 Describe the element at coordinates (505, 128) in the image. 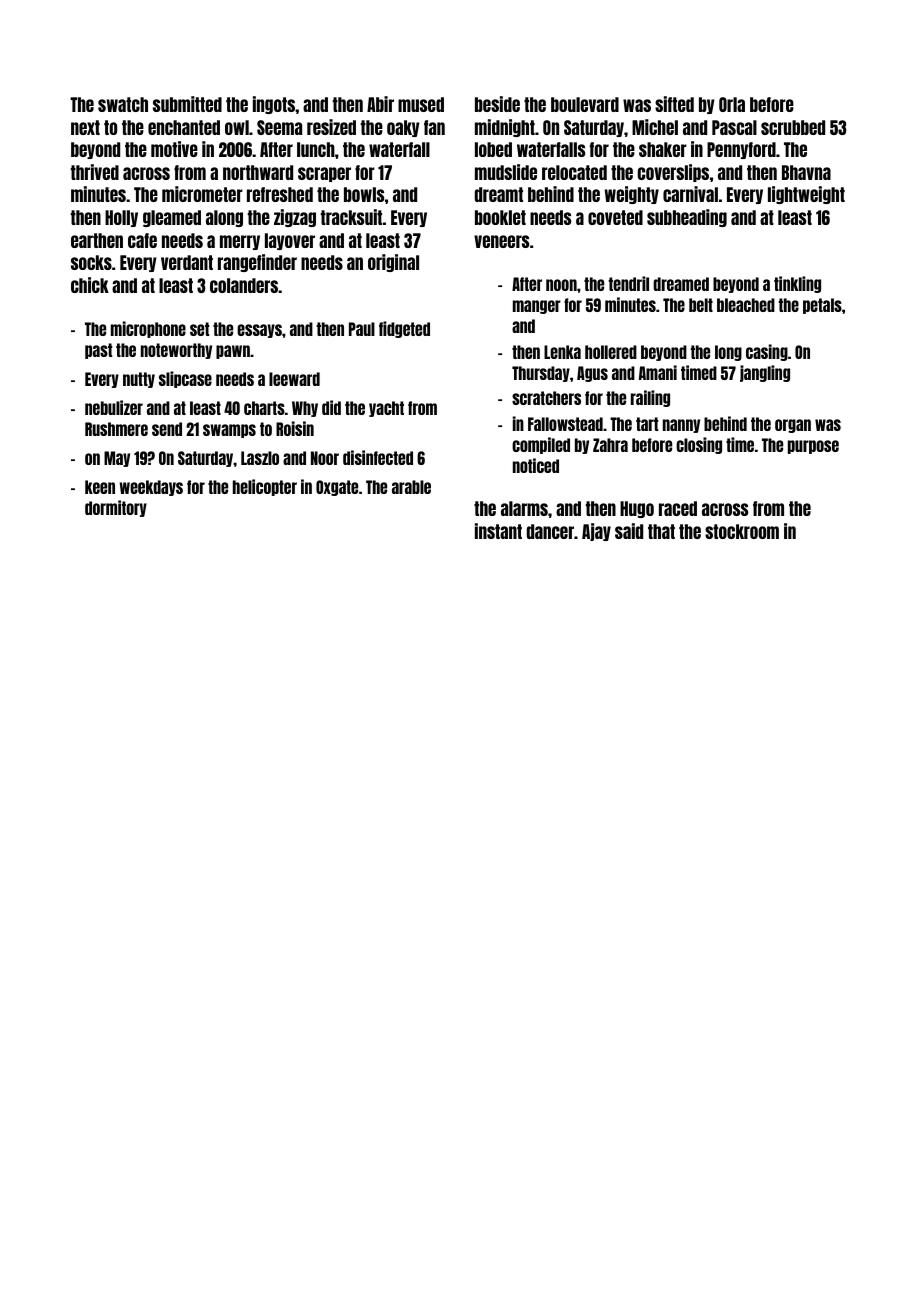

I see `midnight` at that location.
